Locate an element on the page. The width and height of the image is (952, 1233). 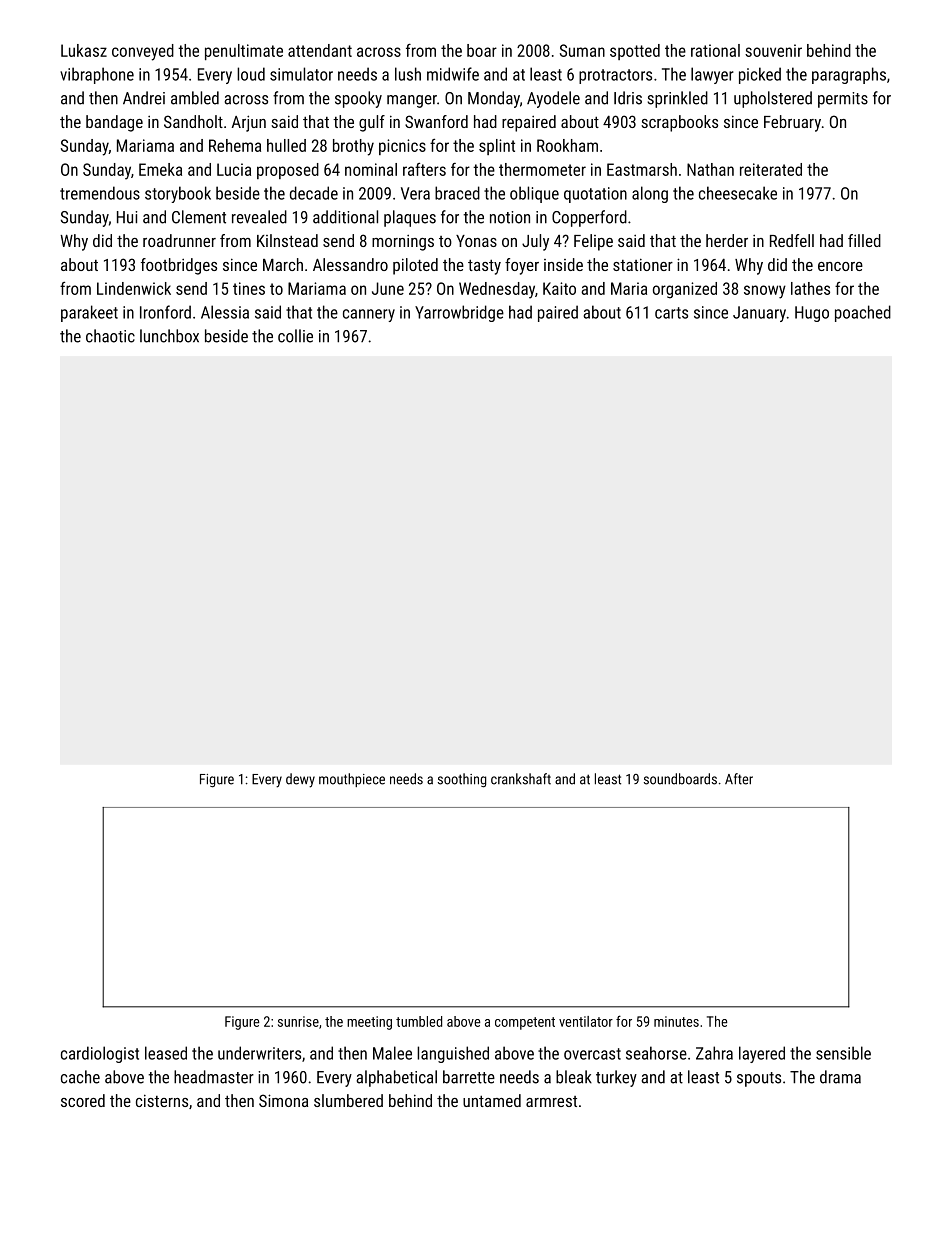
bandage is located at coordinates (114, 123).
